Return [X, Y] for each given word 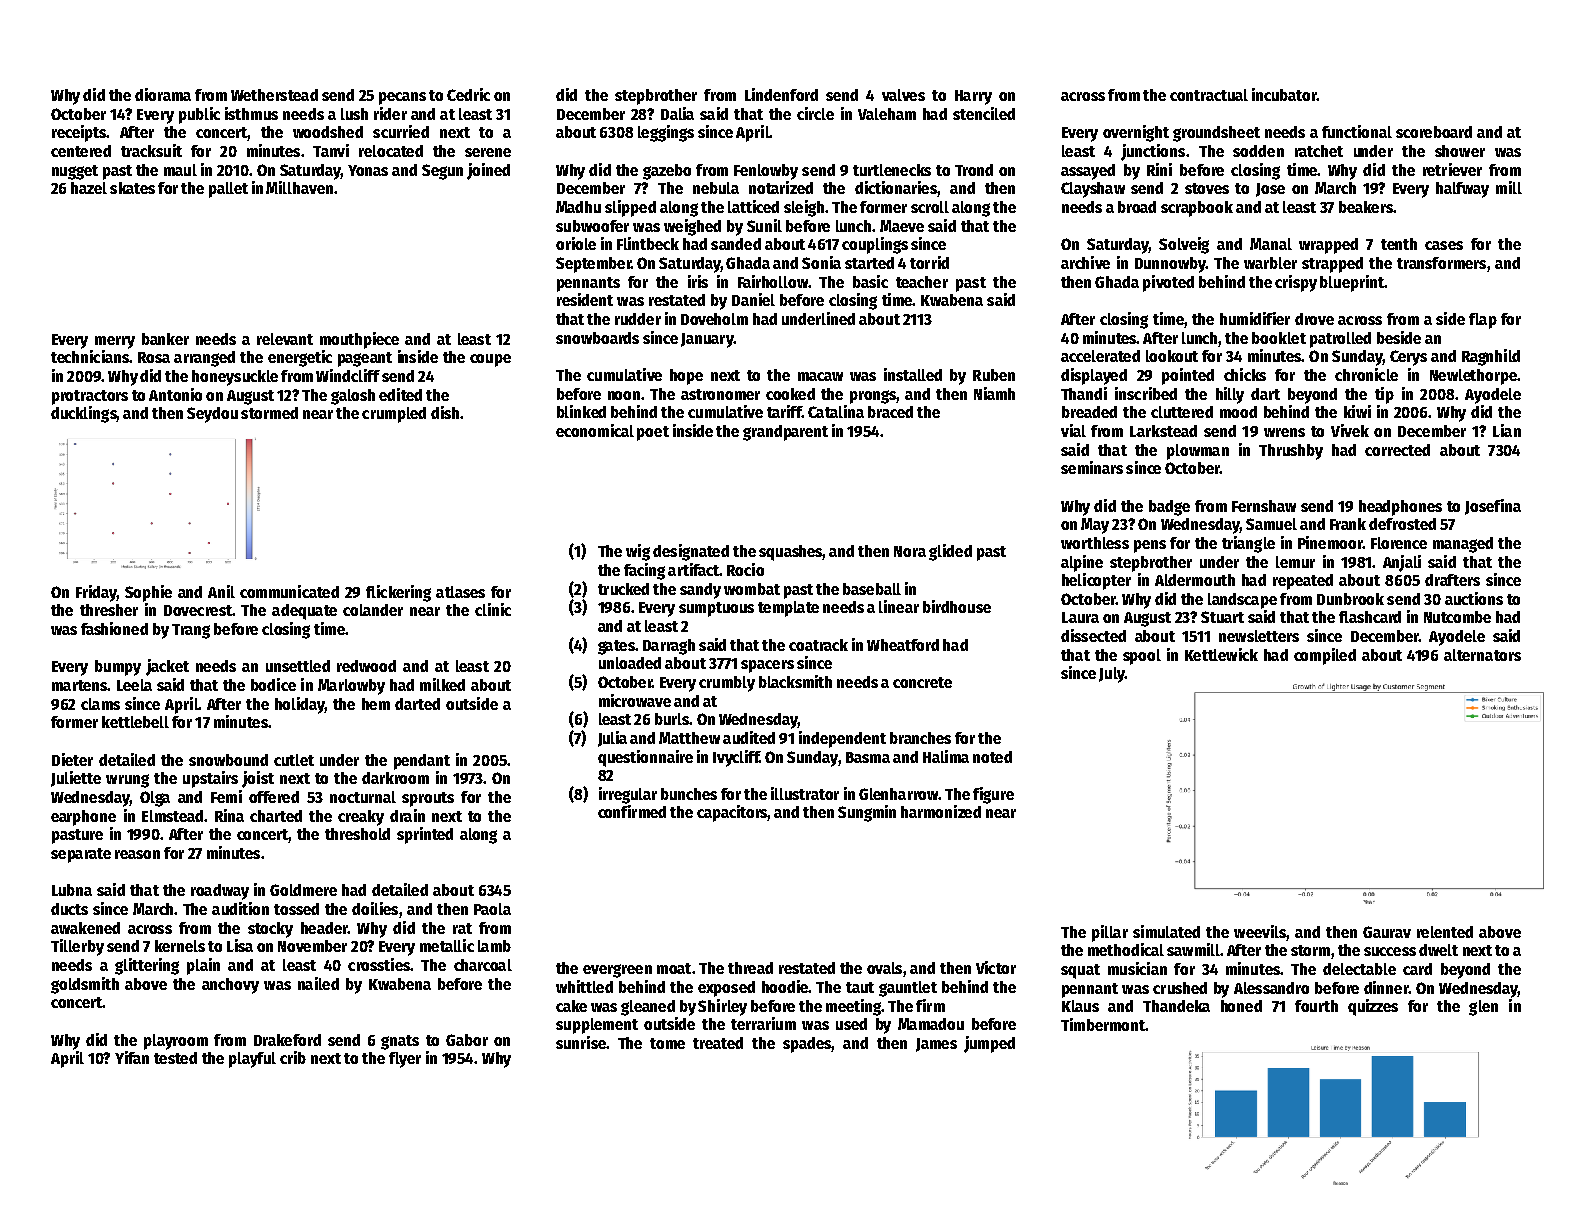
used [851, 1024]
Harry [973, 97]
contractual [1209, 95]
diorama [163, 94]
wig [638, 552]
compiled [1325, 656]
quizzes [1373, 1007]
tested [175, 1058]
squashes [791, 553]
